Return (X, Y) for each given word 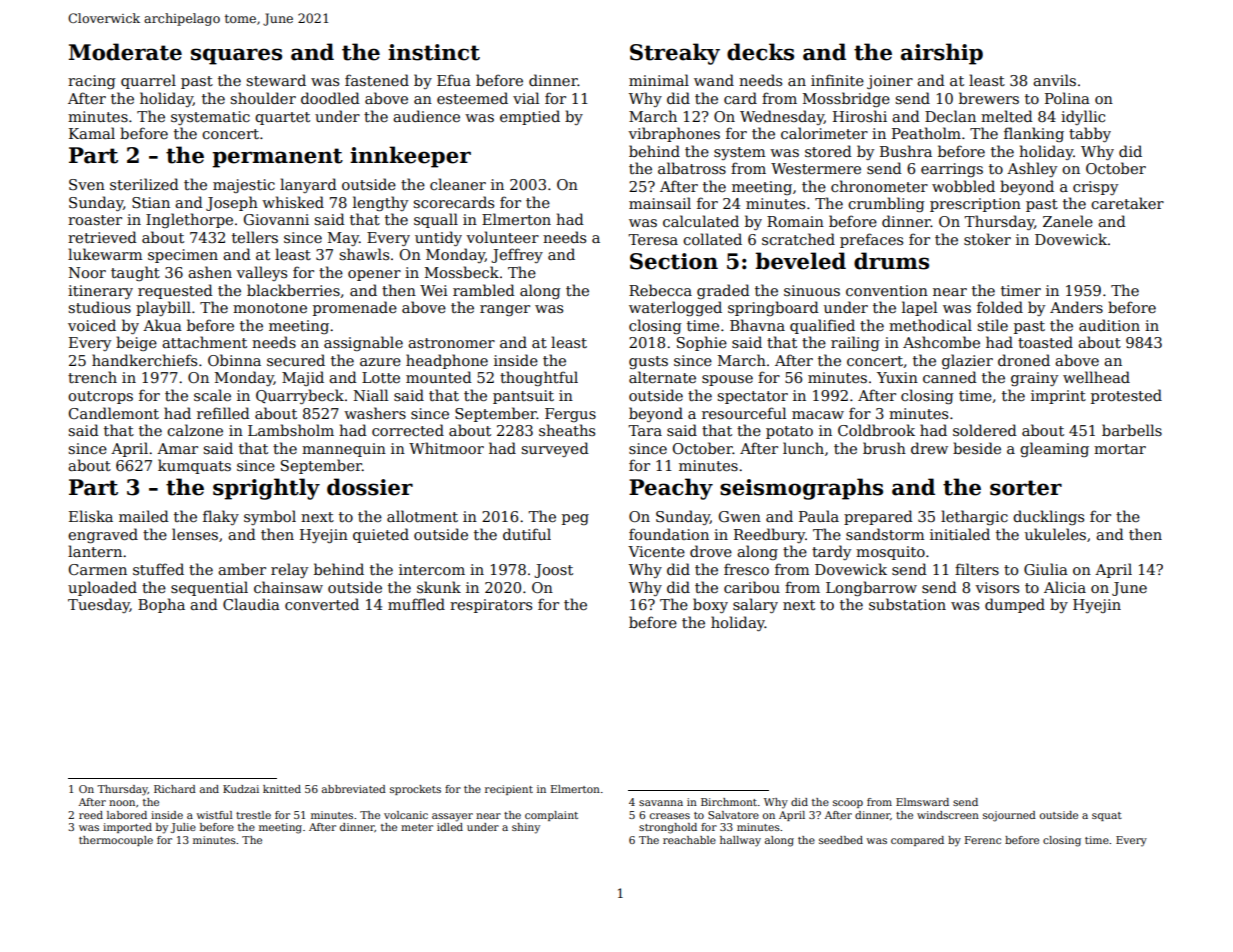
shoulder (263, 98)
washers (375, 413)
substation (907, 604)
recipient (509, 790)
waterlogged (675, 308)
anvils (1054, 80)
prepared (878, 517)
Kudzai (241, 789)
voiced (92, 325)
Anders (1076, 307)
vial (526, 98)
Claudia (251, 604)
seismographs (801, 489)
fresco (746, 569)
